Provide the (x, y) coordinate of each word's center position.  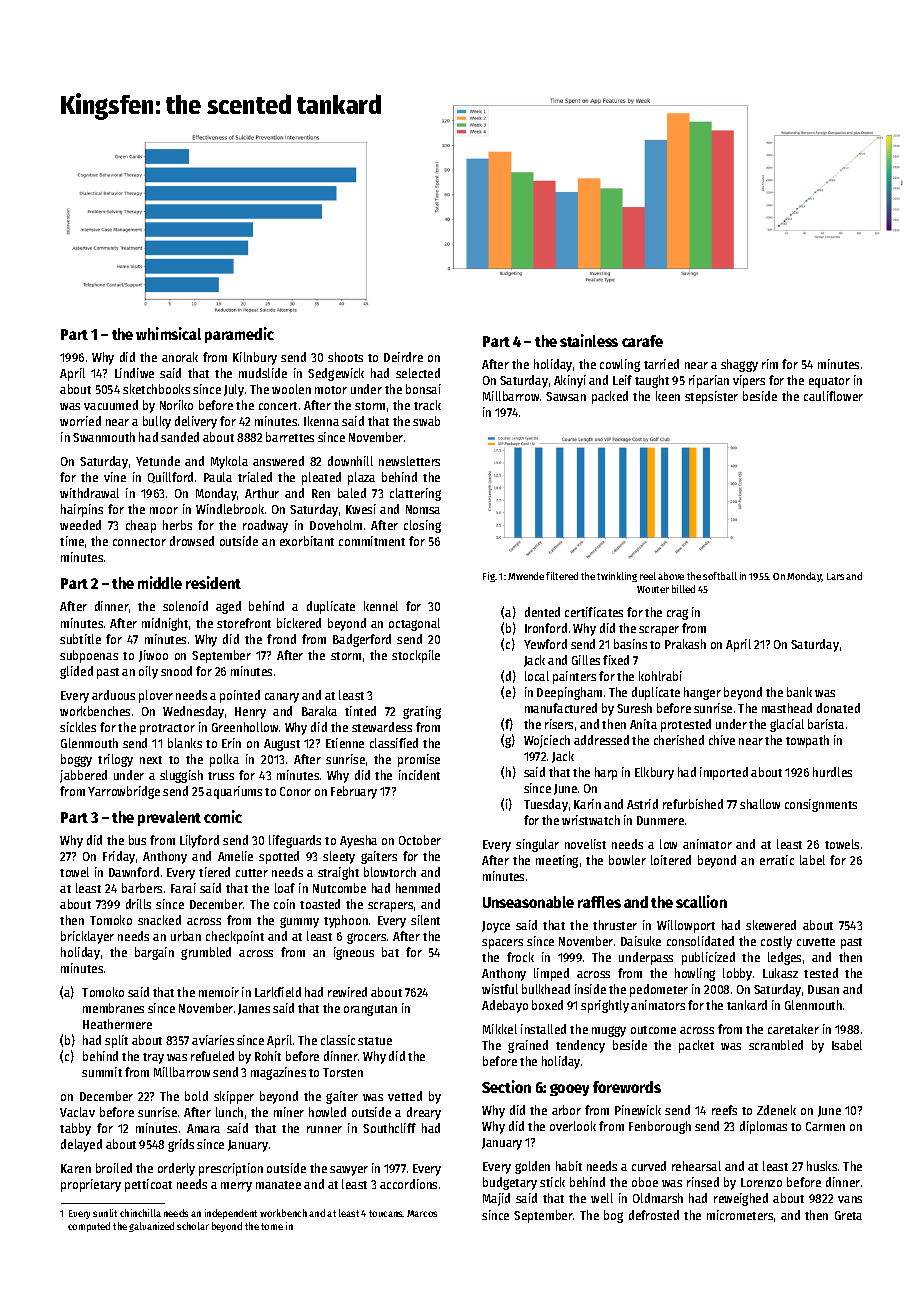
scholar (193, 1226)
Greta (848, 1215)
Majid (496, 1199)
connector (139, 542)
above (671, 576)
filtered (562, 576)
